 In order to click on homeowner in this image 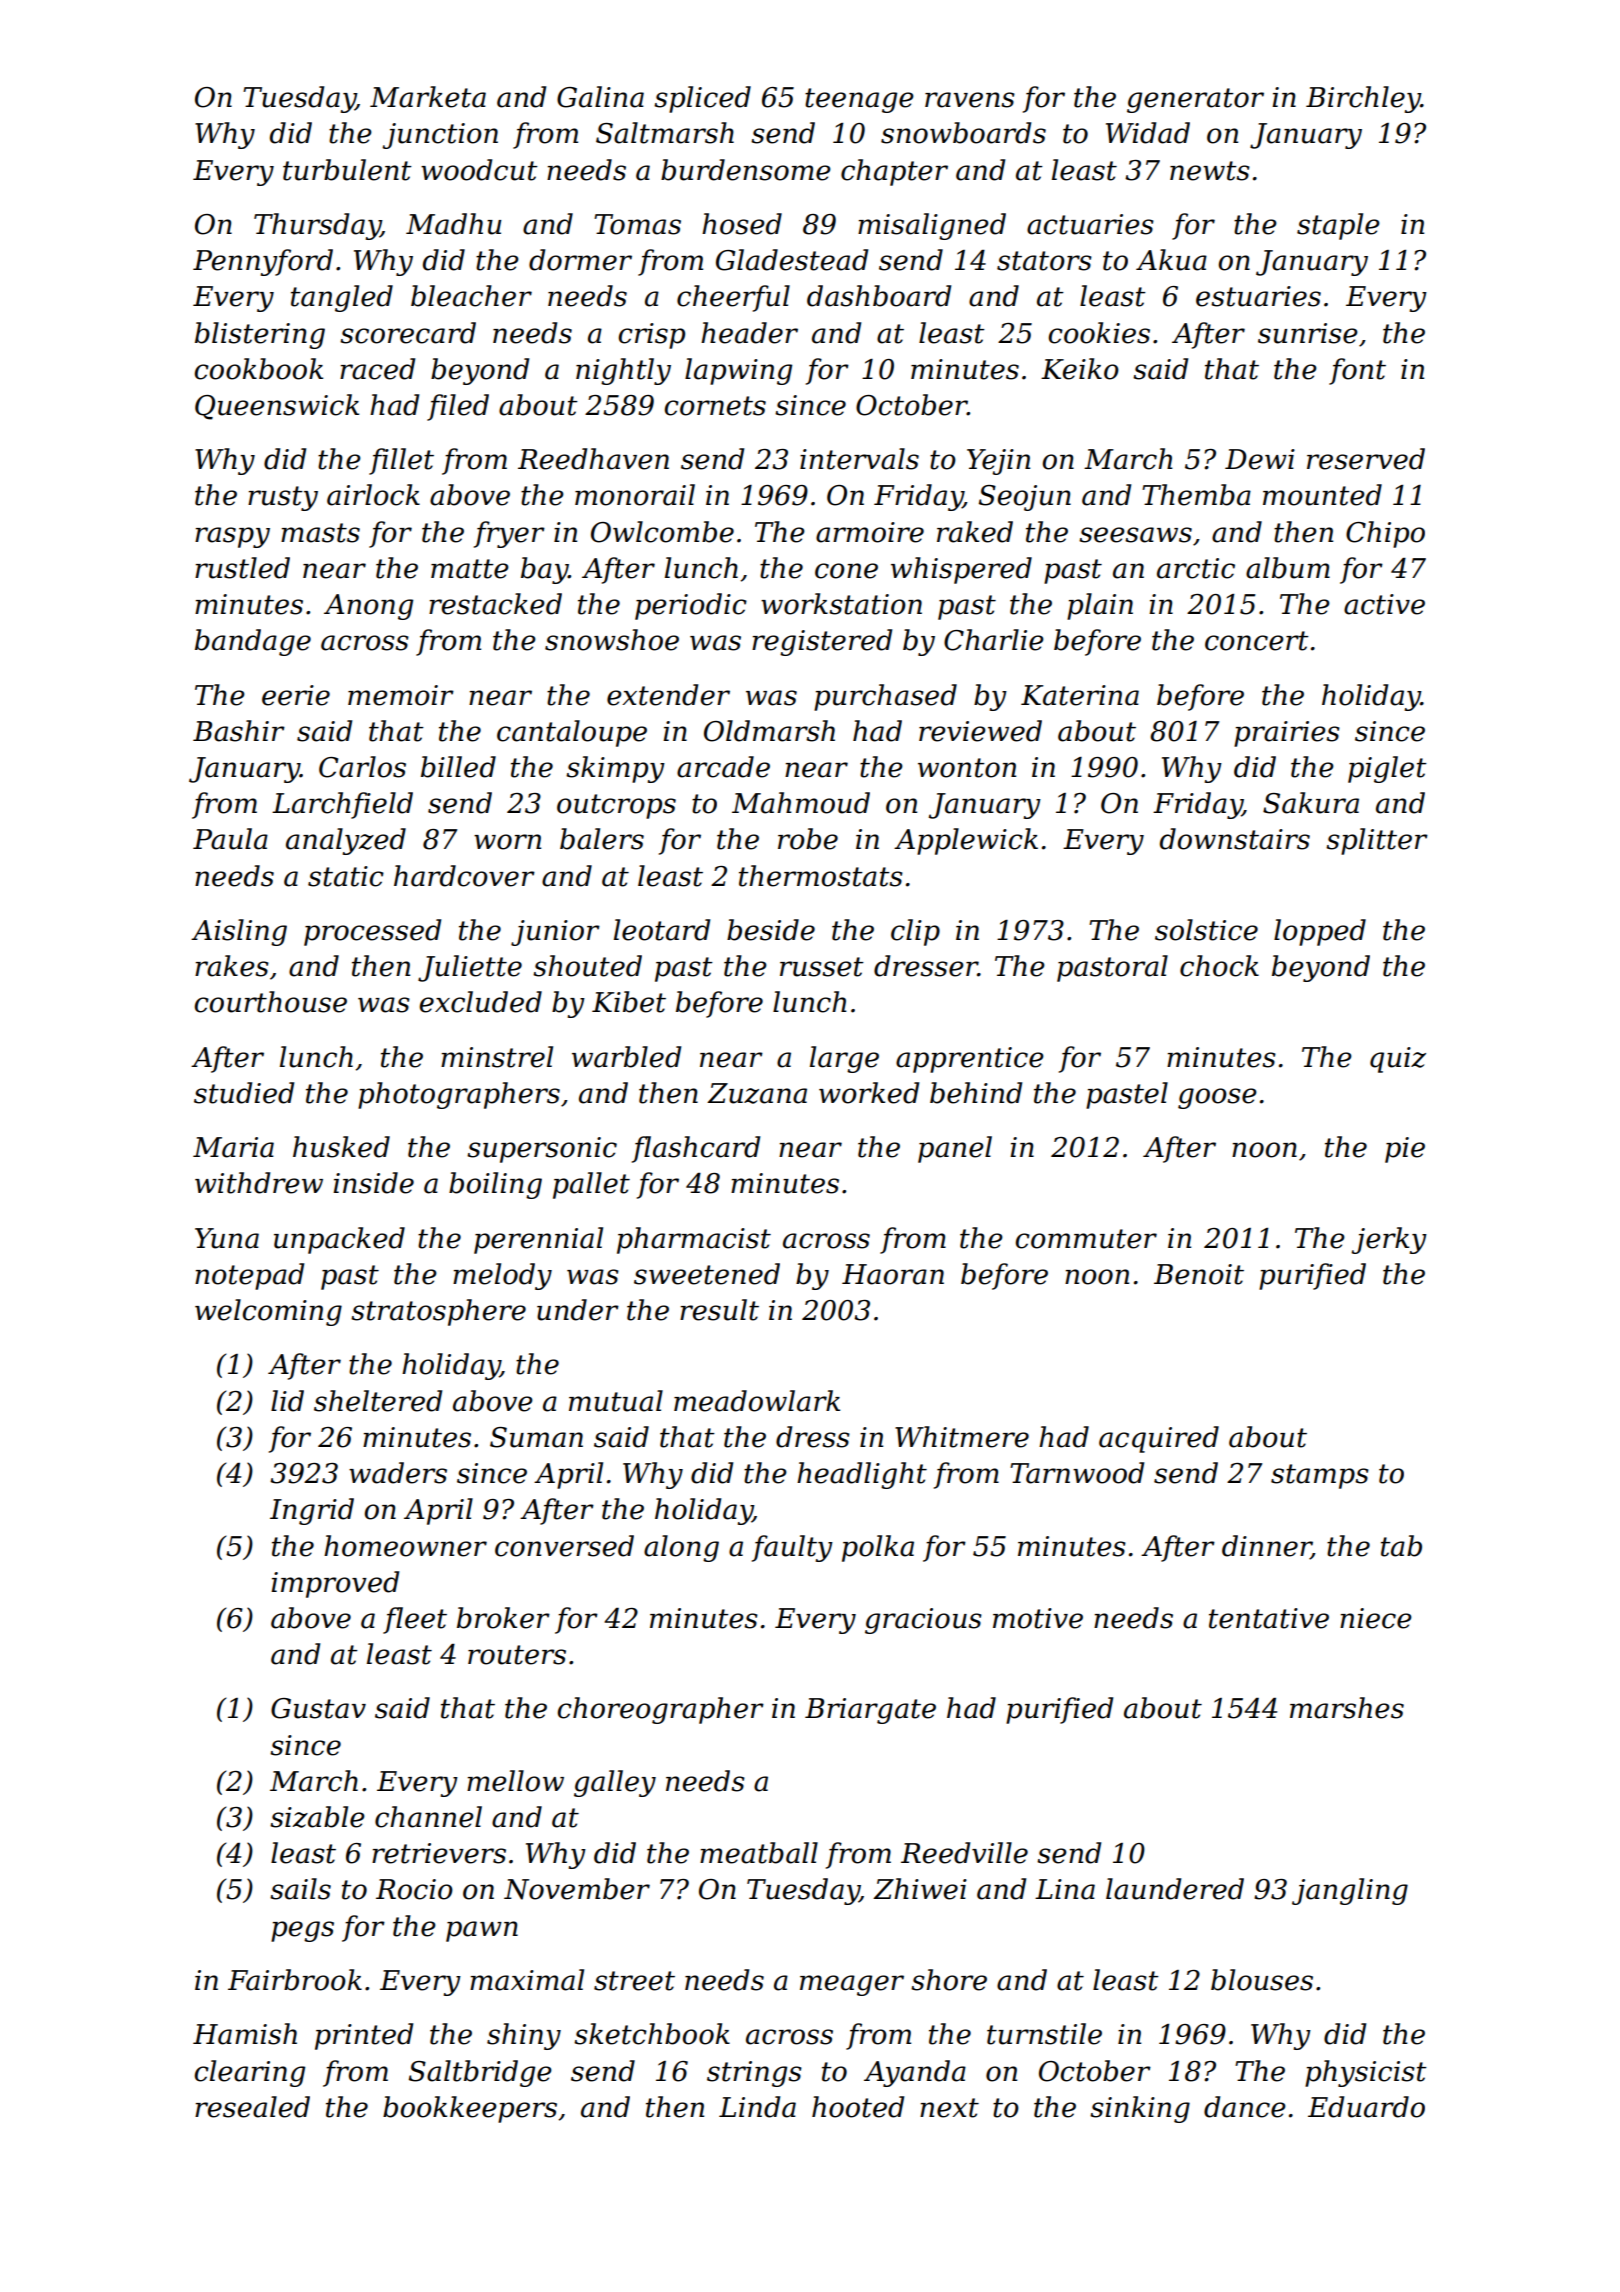, I will do `click(405, 1546)`.
